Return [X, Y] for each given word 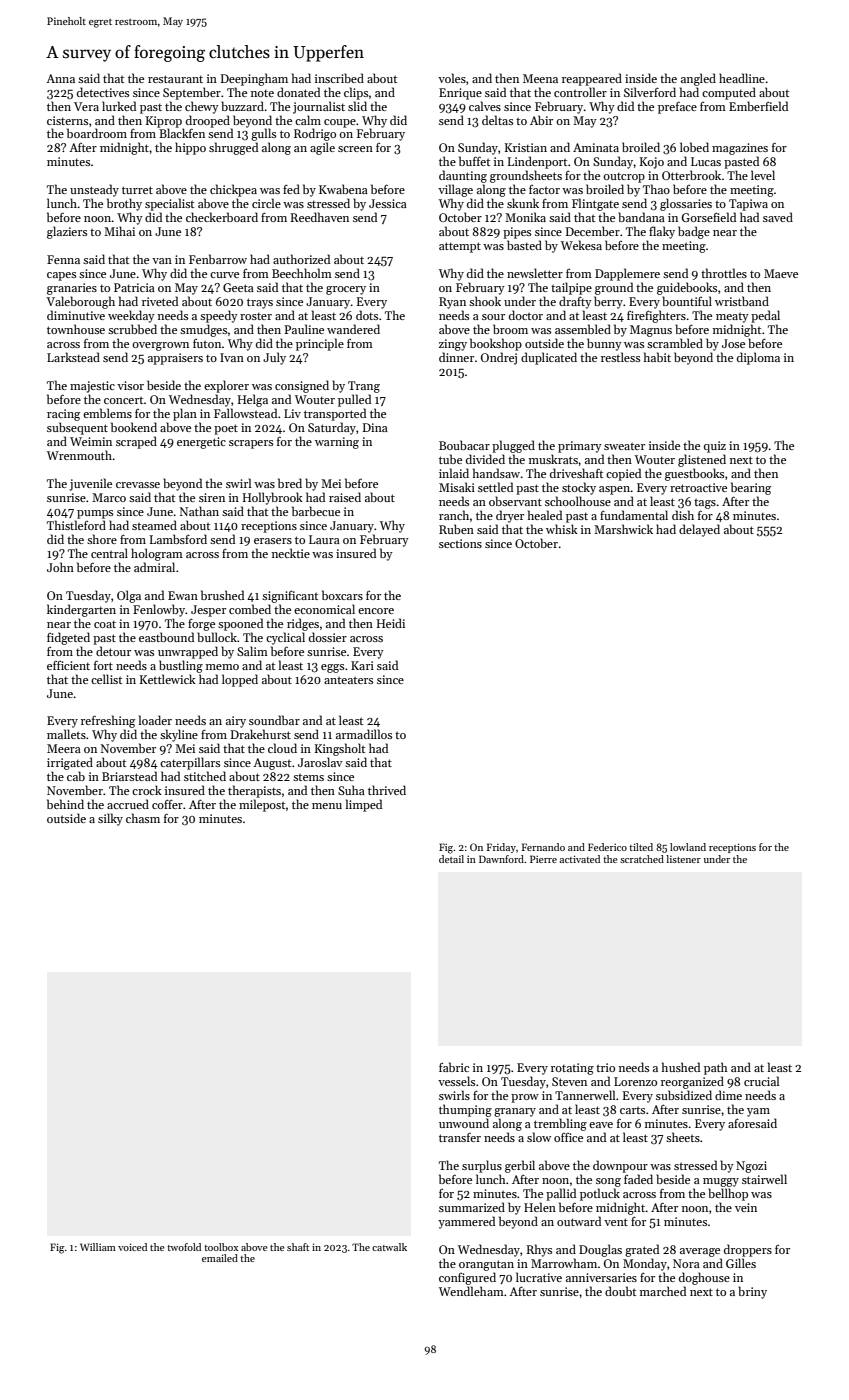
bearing [751, 488]
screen [355, 149]
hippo [190, 148]
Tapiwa [748, 205]
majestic [92, 387]
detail [451, 859]
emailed [220, 1258]
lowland [688, 847]
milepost [262, 805]
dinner [456, 357]
